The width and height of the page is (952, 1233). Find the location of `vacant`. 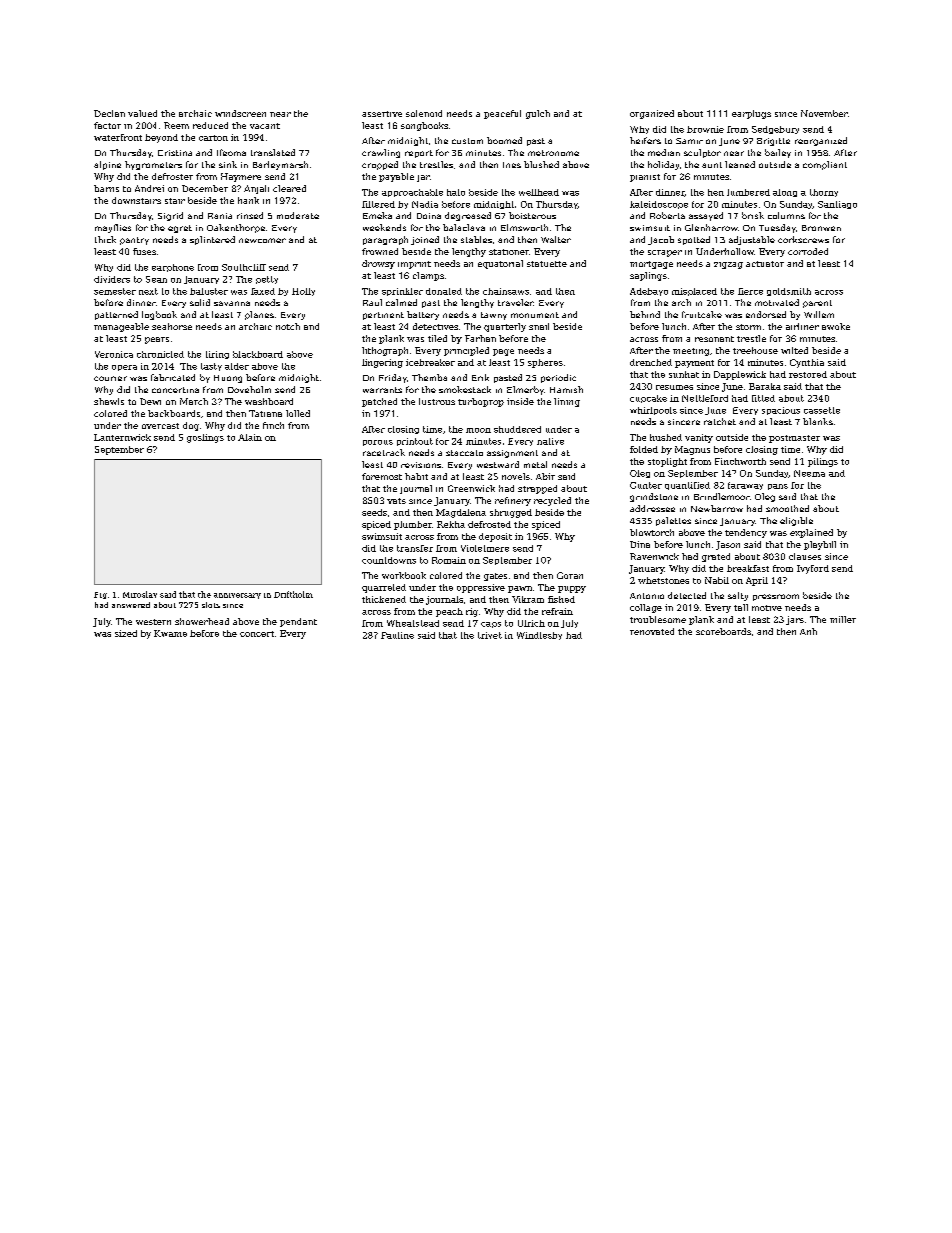

vacant is located at coordinates (265, 126).
